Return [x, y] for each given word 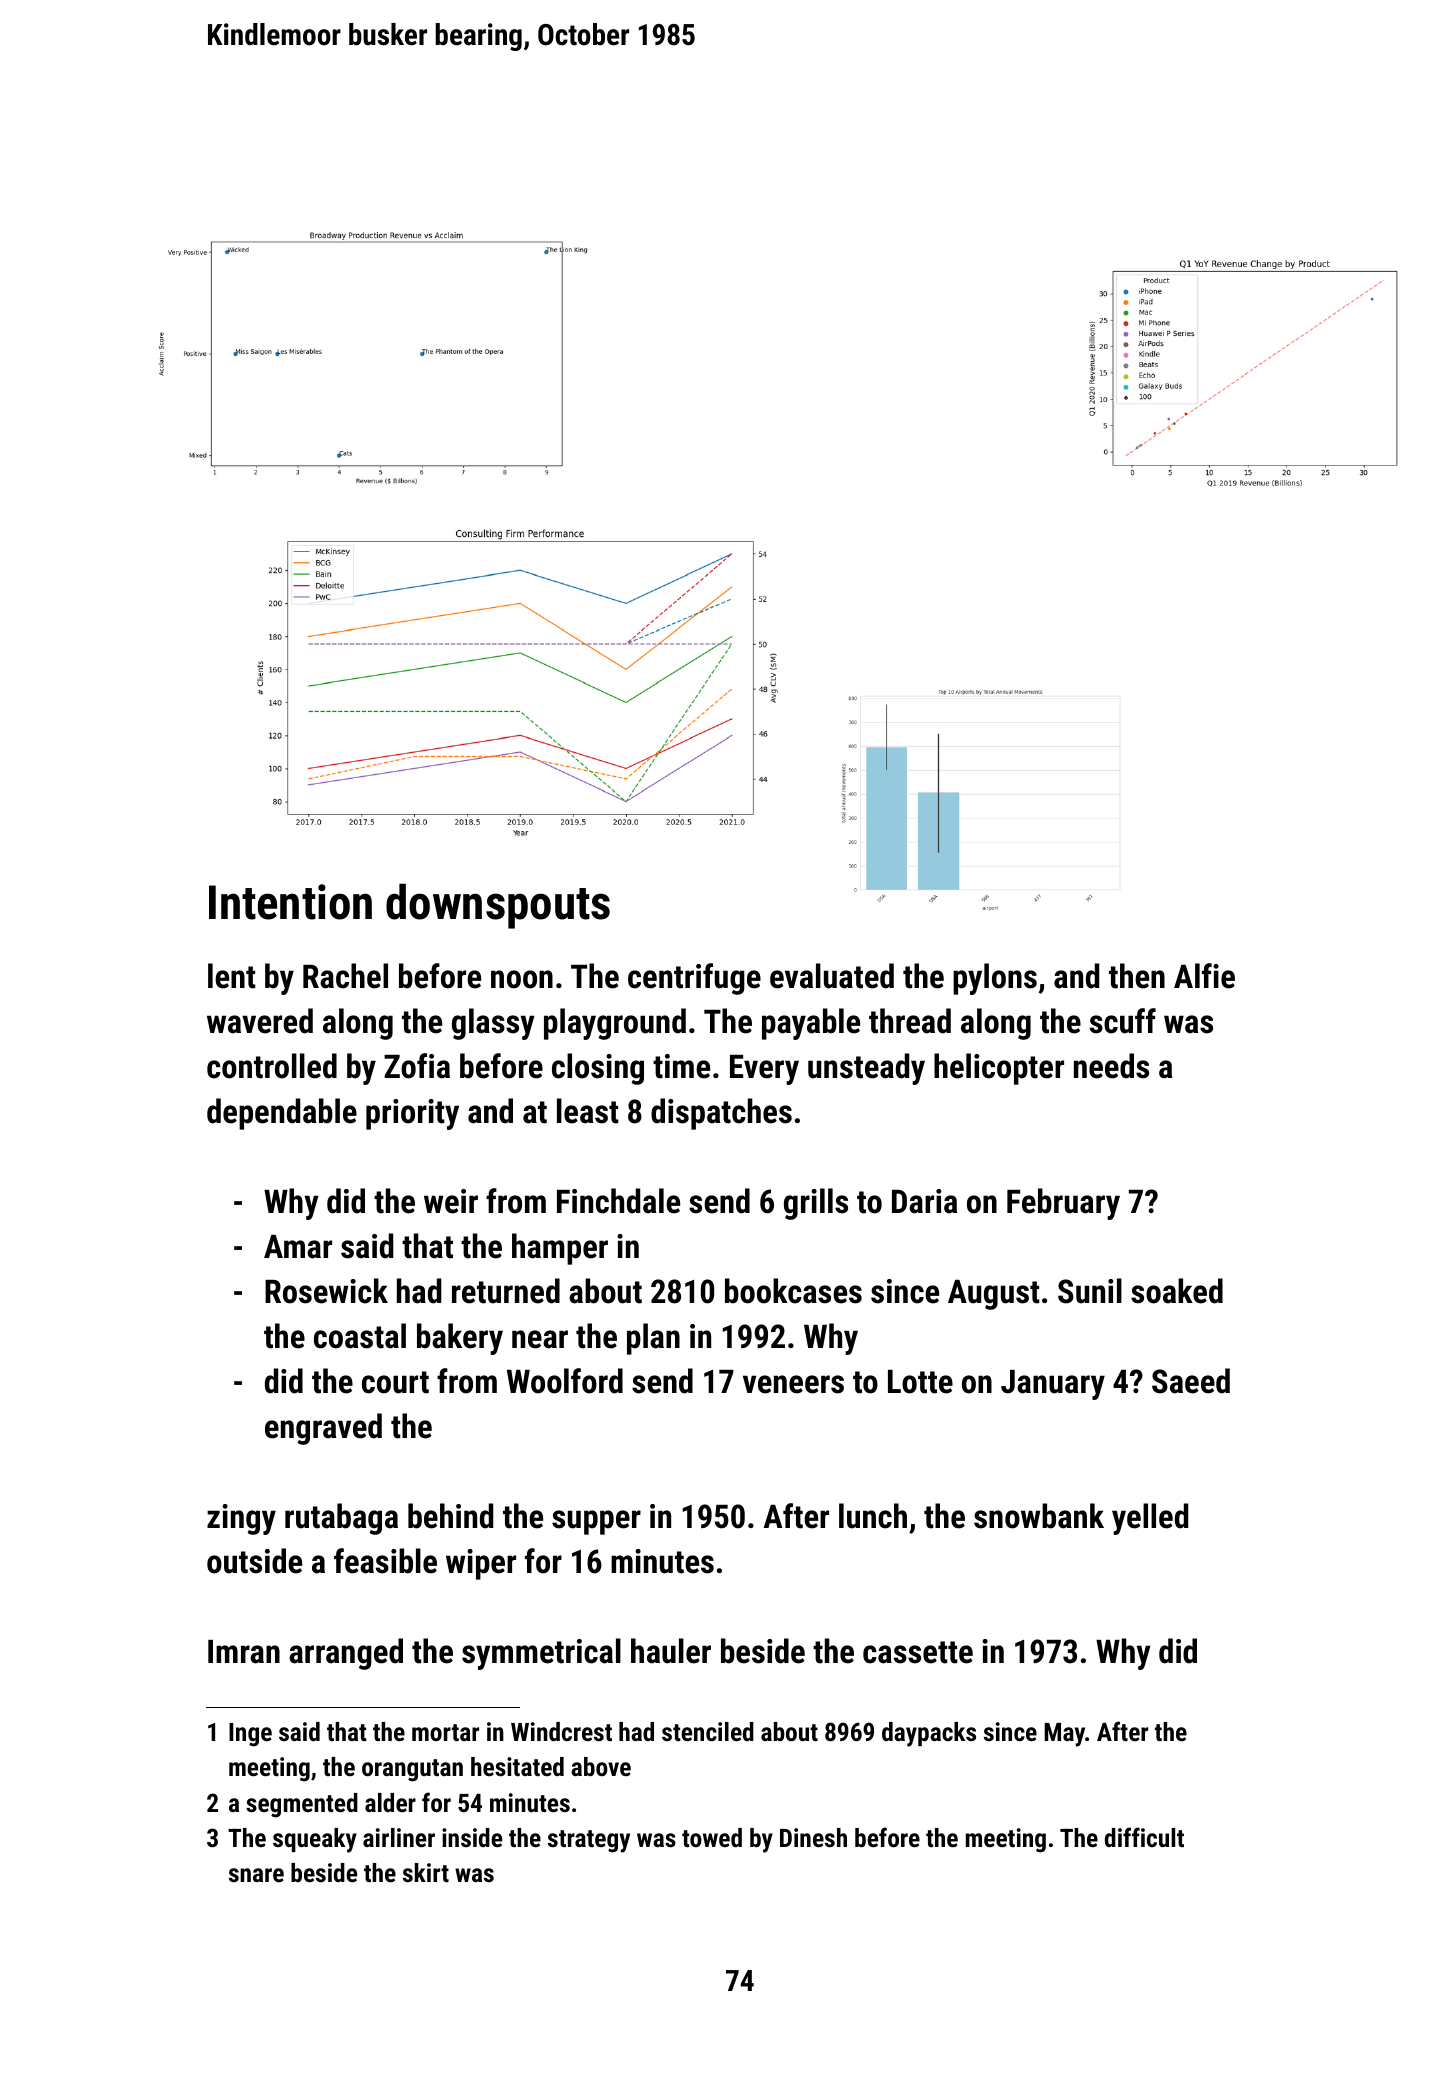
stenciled [708, 1731]
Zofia [417, 1066]
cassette [918, 1652]
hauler [671, 1651]
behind [450, 1516]
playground [615, 1024]
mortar [445, 1732]
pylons [995, 979]
